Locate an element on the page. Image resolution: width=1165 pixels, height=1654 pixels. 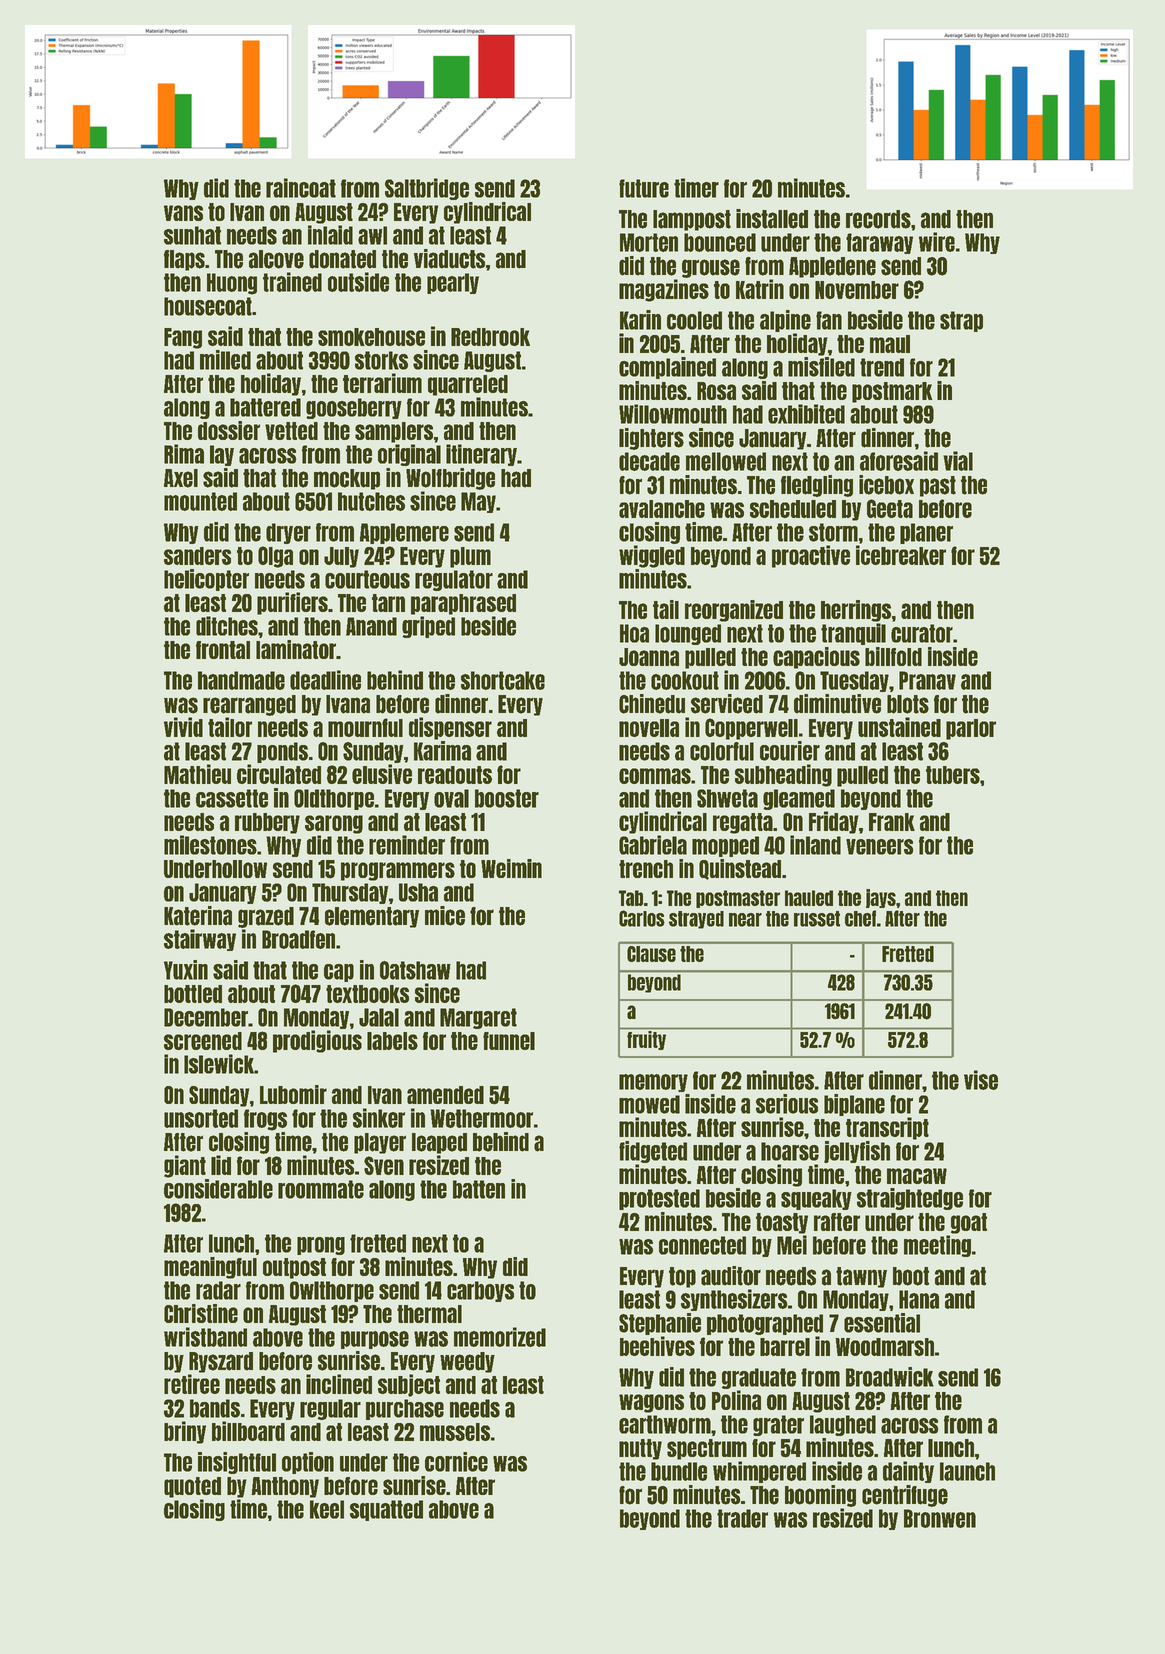
carboys is located at coordinates (480, 1291).
